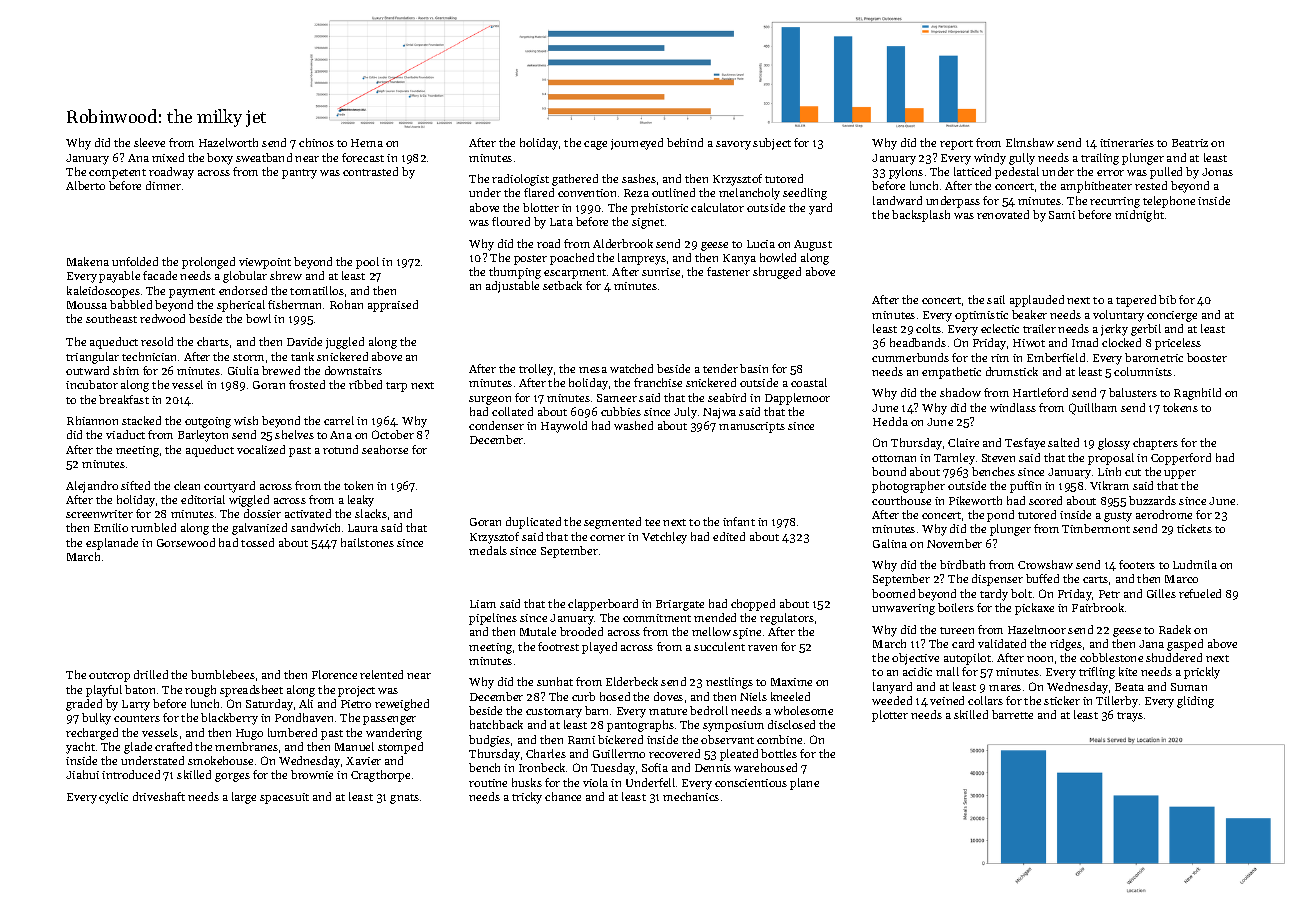 The image size is (1308, 924). Describe the element at coordinates (542, 767) in the screenshot. I see `Ironbeck` at that location.
